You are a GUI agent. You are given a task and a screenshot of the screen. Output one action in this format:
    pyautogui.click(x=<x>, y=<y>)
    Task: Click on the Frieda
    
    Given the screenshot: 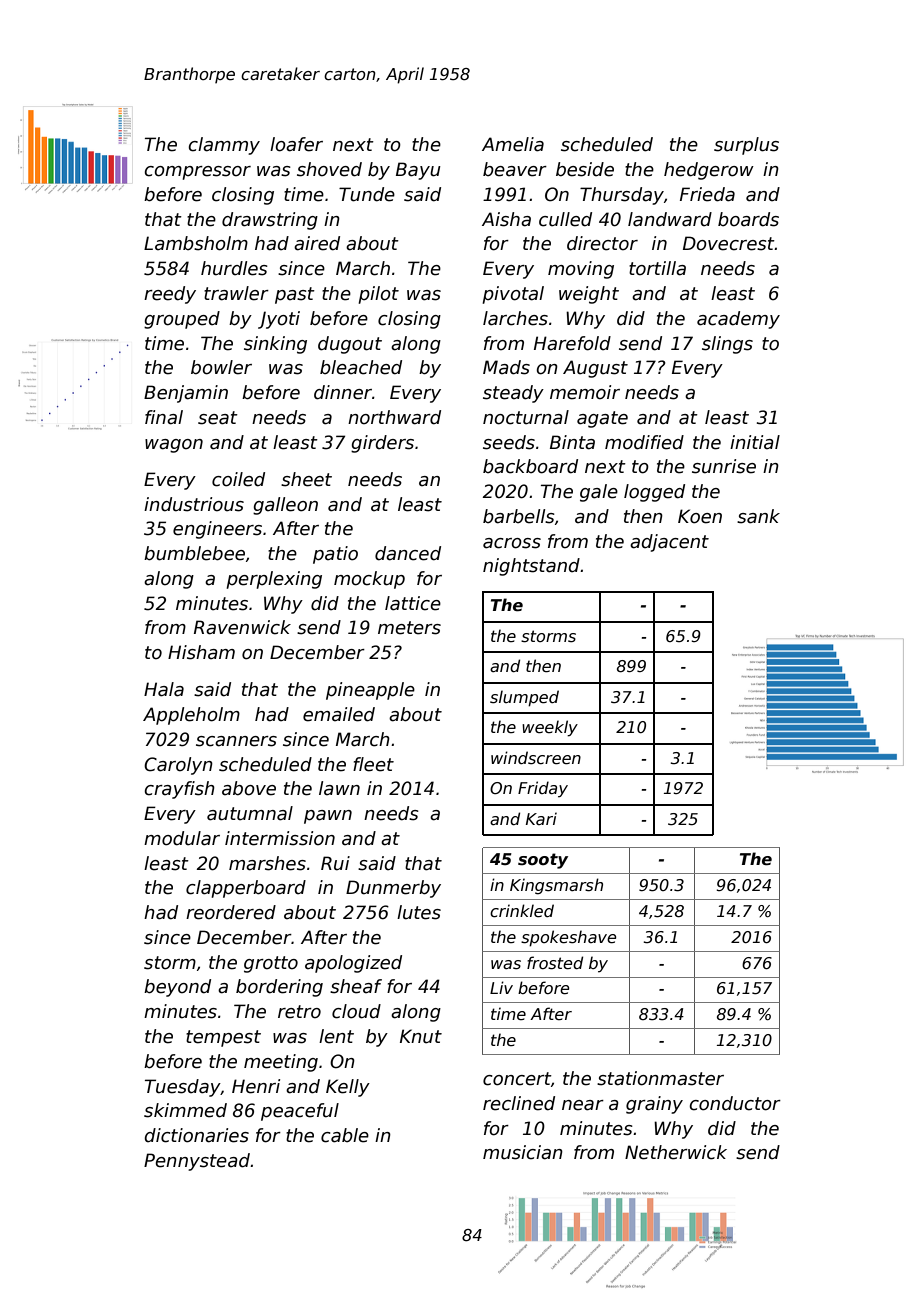 What is the action you would take?
    pyautogui.click(x=707, y=194)
